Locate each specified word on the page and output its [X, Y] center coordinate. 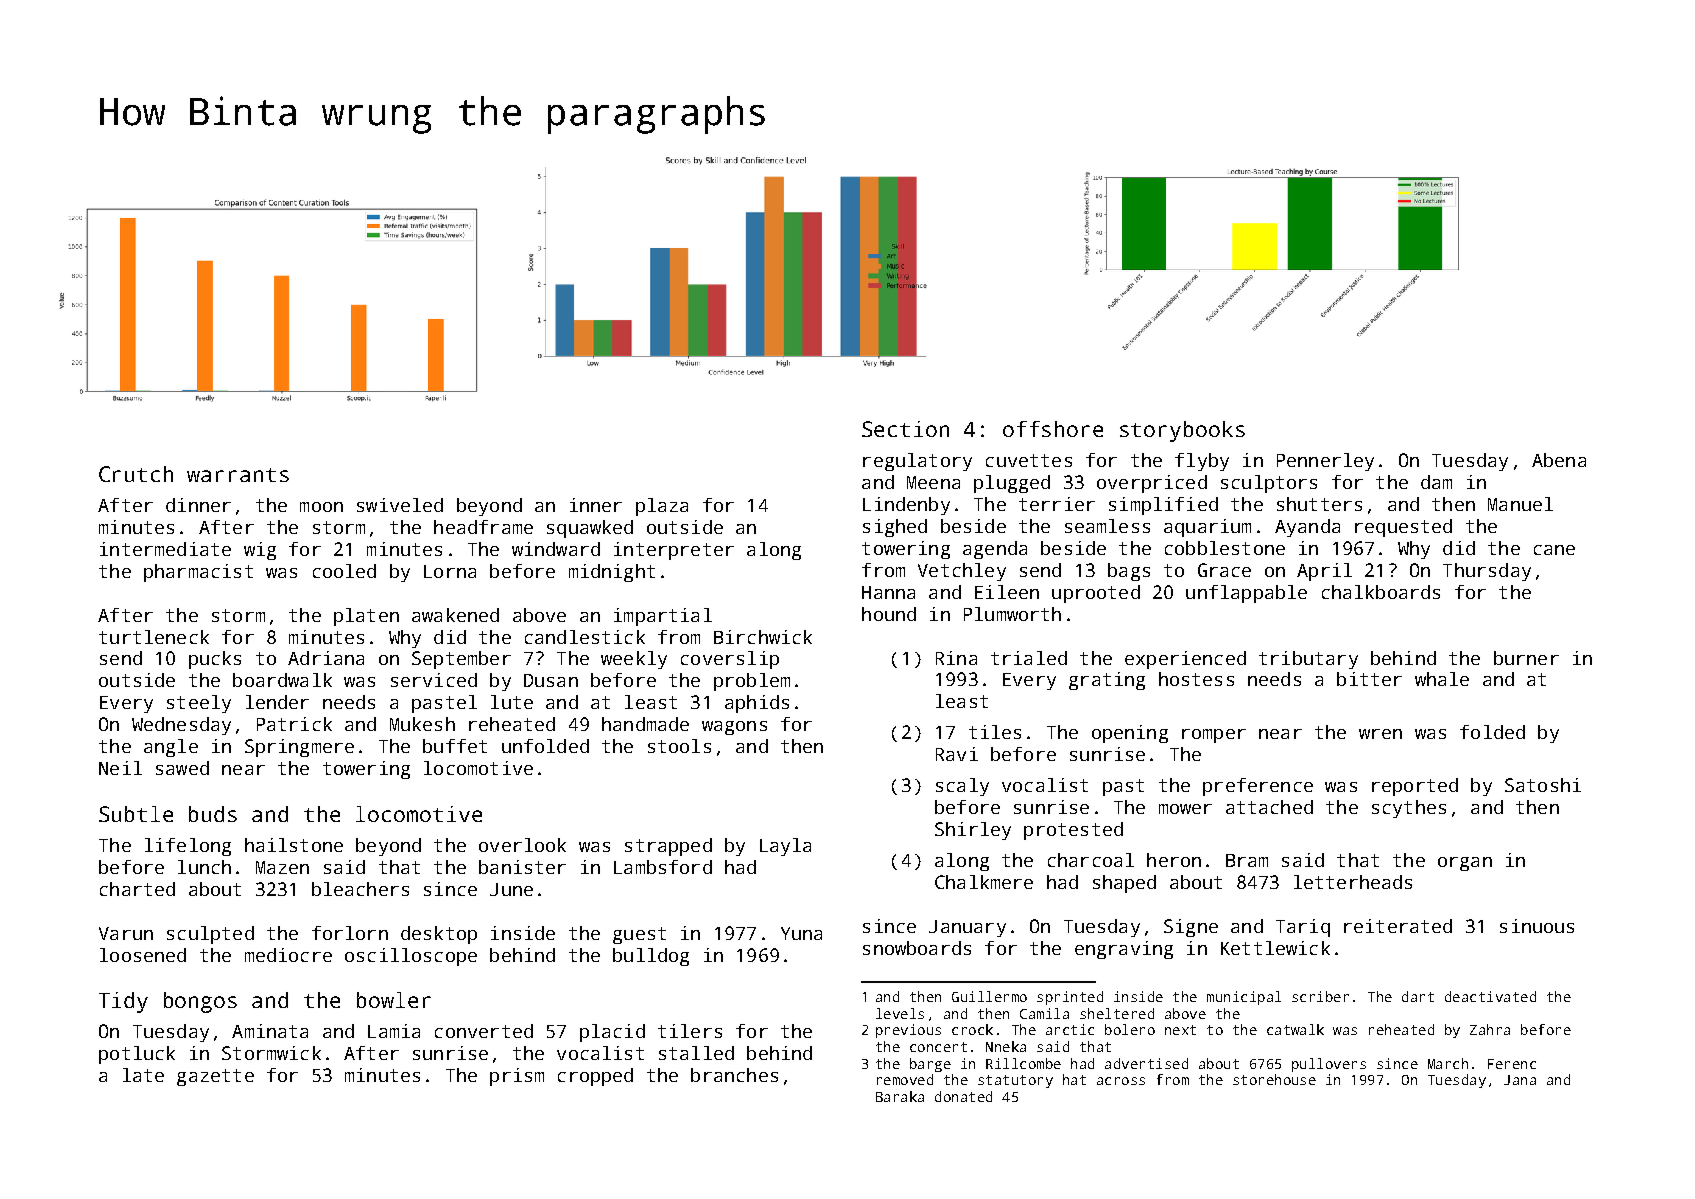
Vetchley [962, 572]
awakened [455, 615]
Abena [1559, 460]
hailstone [294, 845]
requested [1403, 528]
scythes [1409, 809]
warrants [238, 475]
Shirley [973, 831]
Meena [933, 482]
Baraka [900, 1096]
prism [517, 1077]
